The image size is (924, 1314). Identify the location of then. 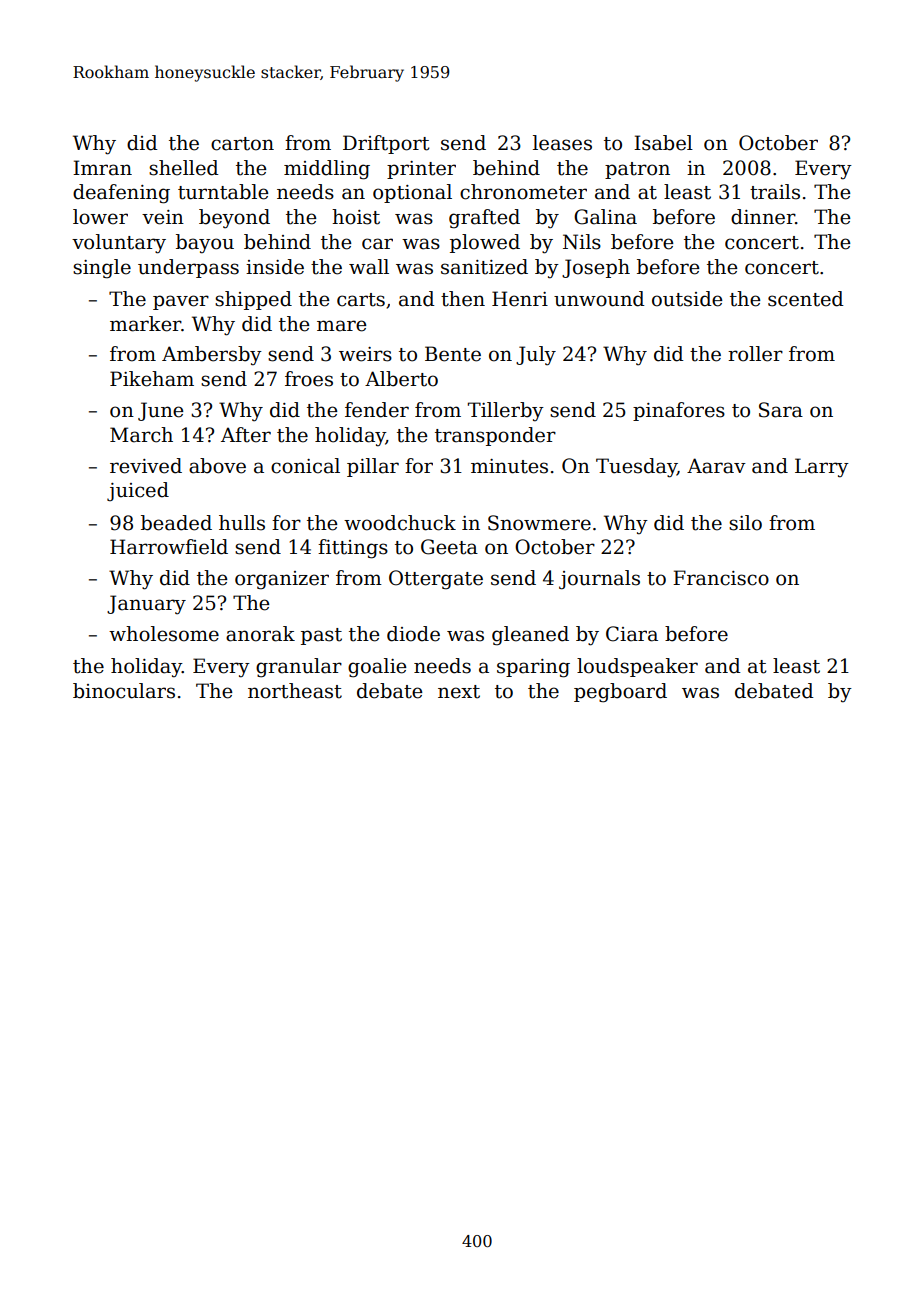
(463, 299).
